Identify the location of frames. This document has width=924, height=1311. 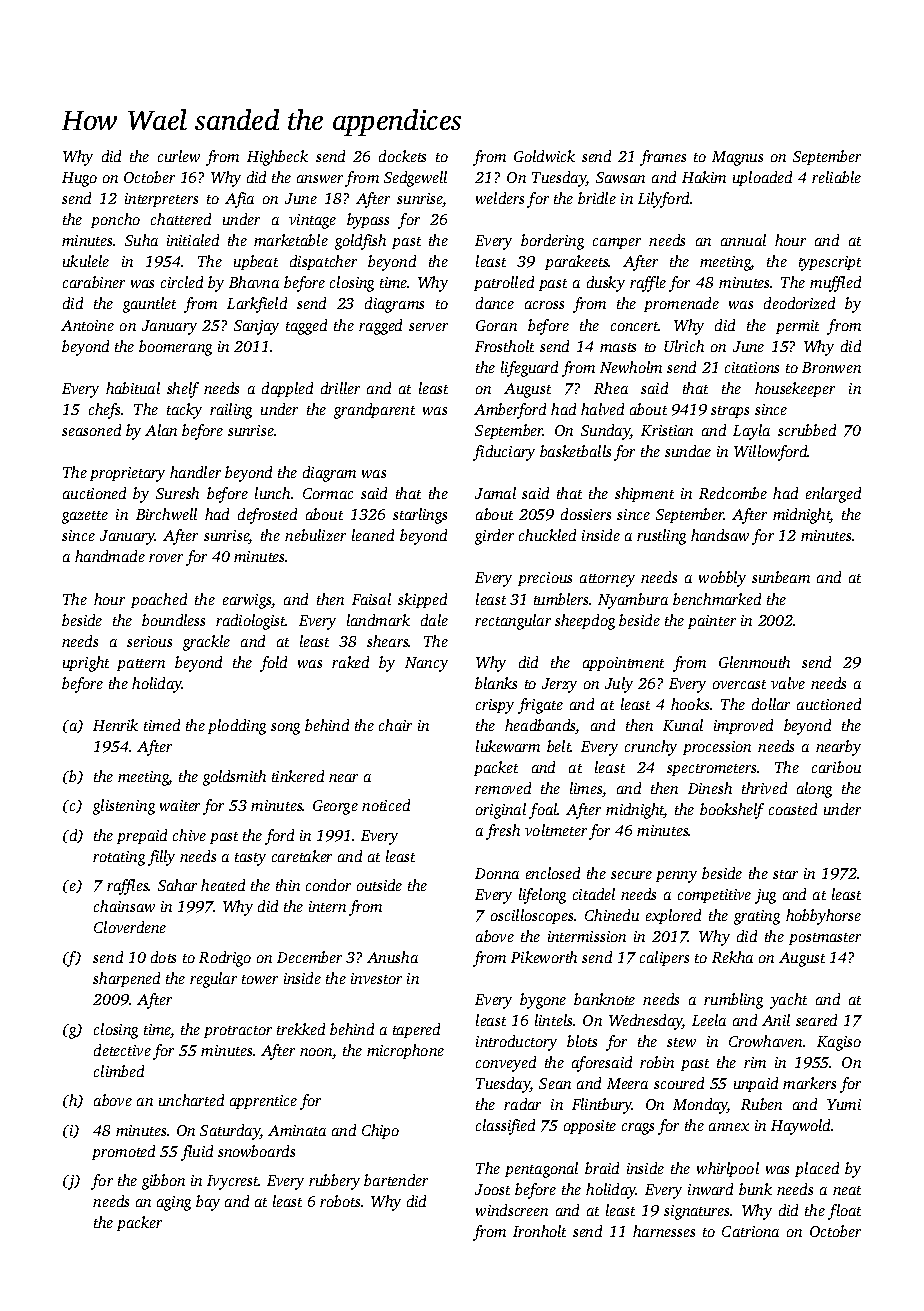
(663, 158).
